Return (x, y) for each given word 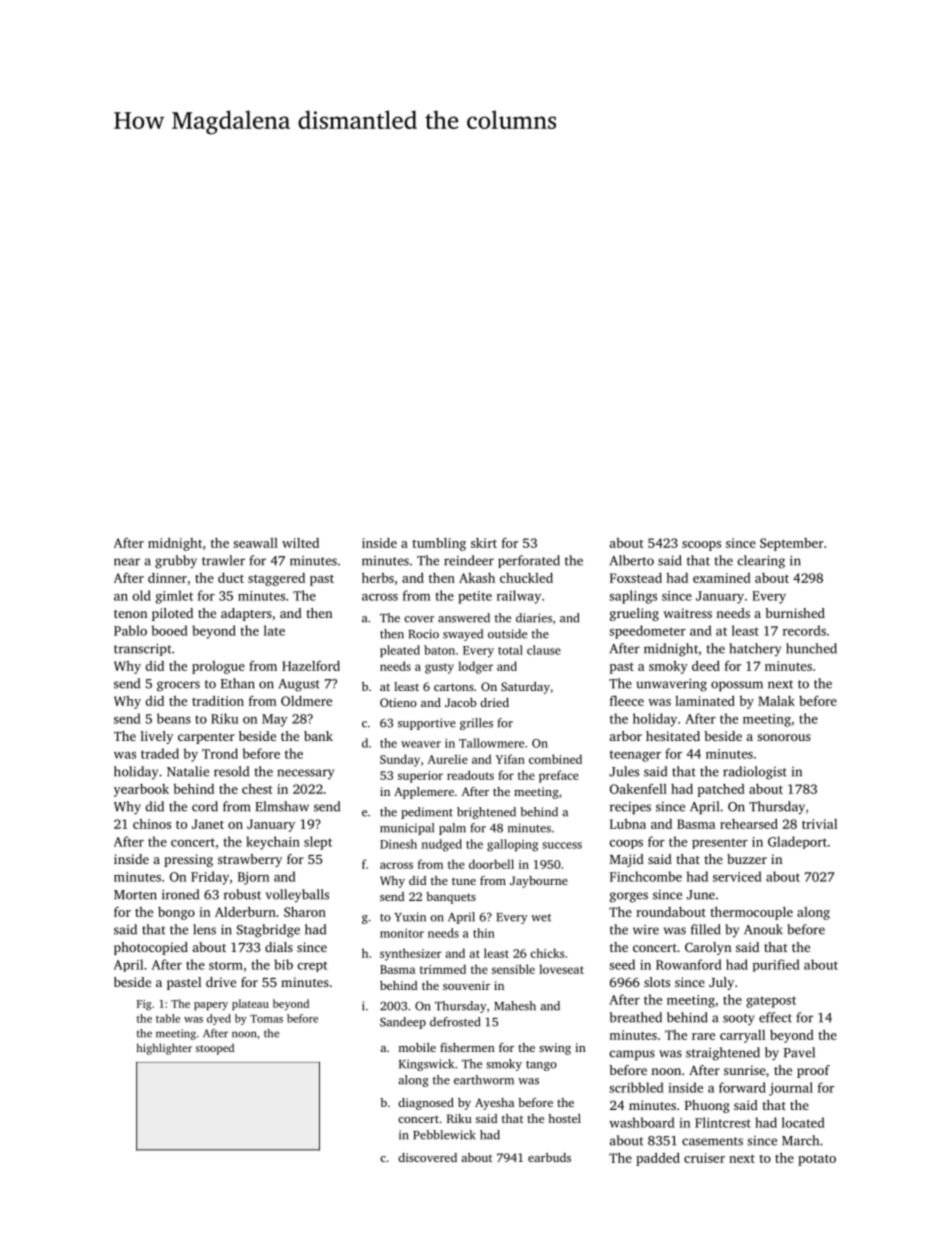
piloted (172, 614)
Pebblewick (444, 1135)
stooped (215, 1049)
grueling (634, 614)
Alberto (631, 560)
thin (484, 933)
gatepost (771, 1002)
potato (817, 1160)
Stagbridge (268, 931)
